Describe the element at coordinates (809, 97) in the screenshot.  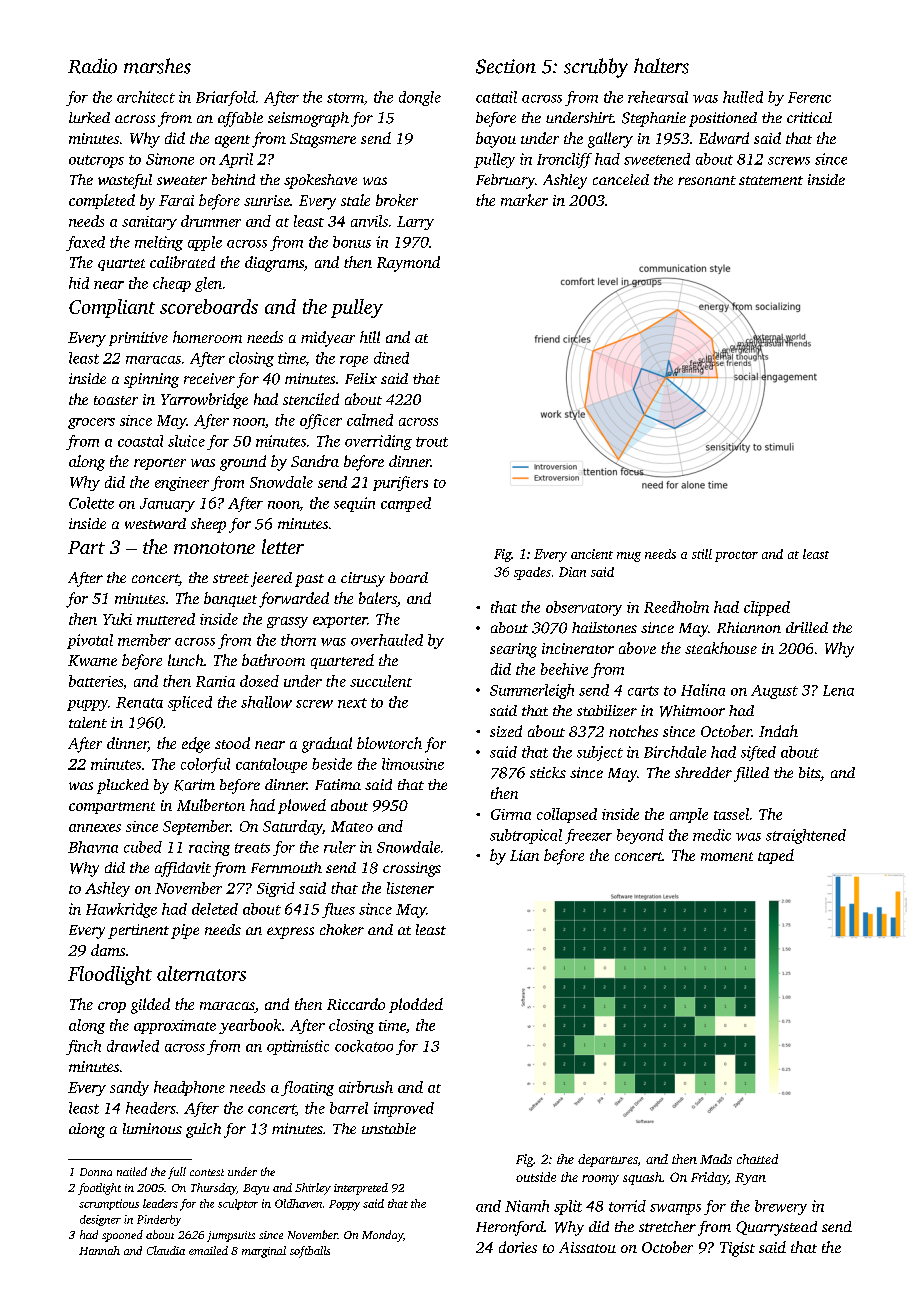
I see `Ferenc` at that location.
